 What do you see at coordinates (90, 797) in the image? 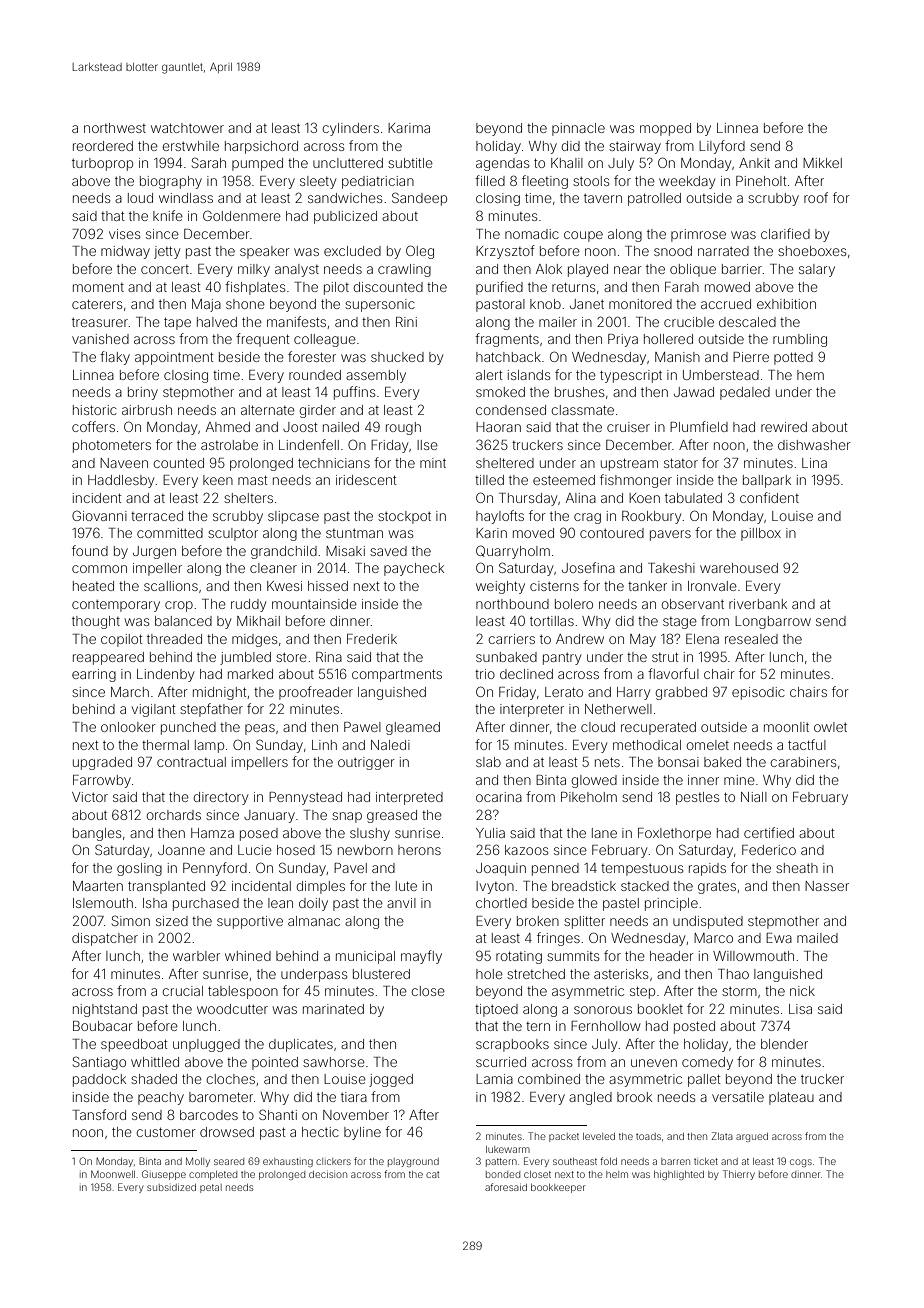
I see `Victor` at bounding box center [90, 797].
